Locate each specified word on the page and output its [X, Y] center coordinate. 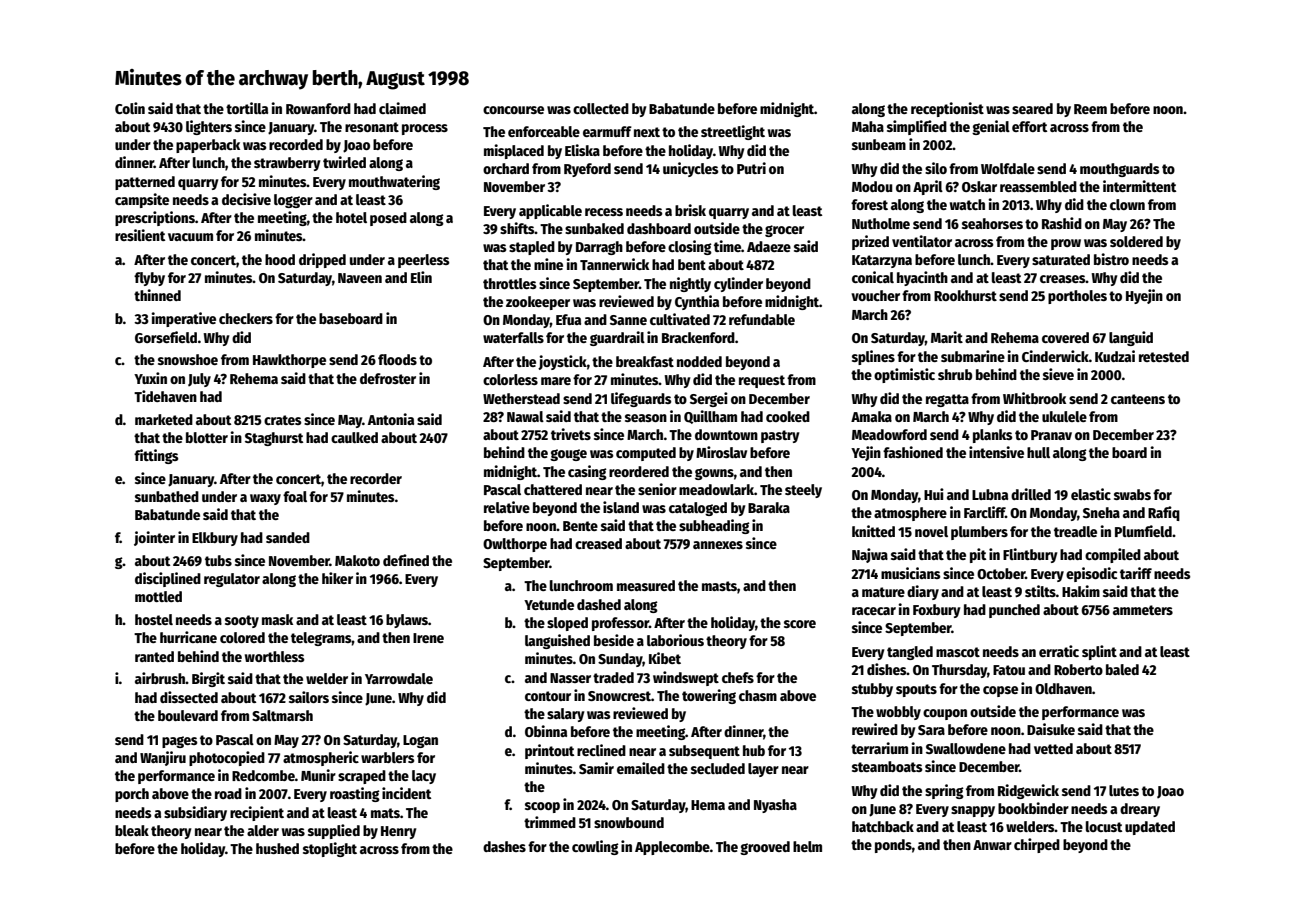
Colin [130, 108]
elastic [1091, 494]
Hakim [1081, 591]
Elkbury [215, 539]
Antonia [391, 419]
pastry [780, 436]
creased [598, 543]
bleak [132, 830]
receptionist [947, 109]
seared [1032, 108]
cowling [595, 847]
